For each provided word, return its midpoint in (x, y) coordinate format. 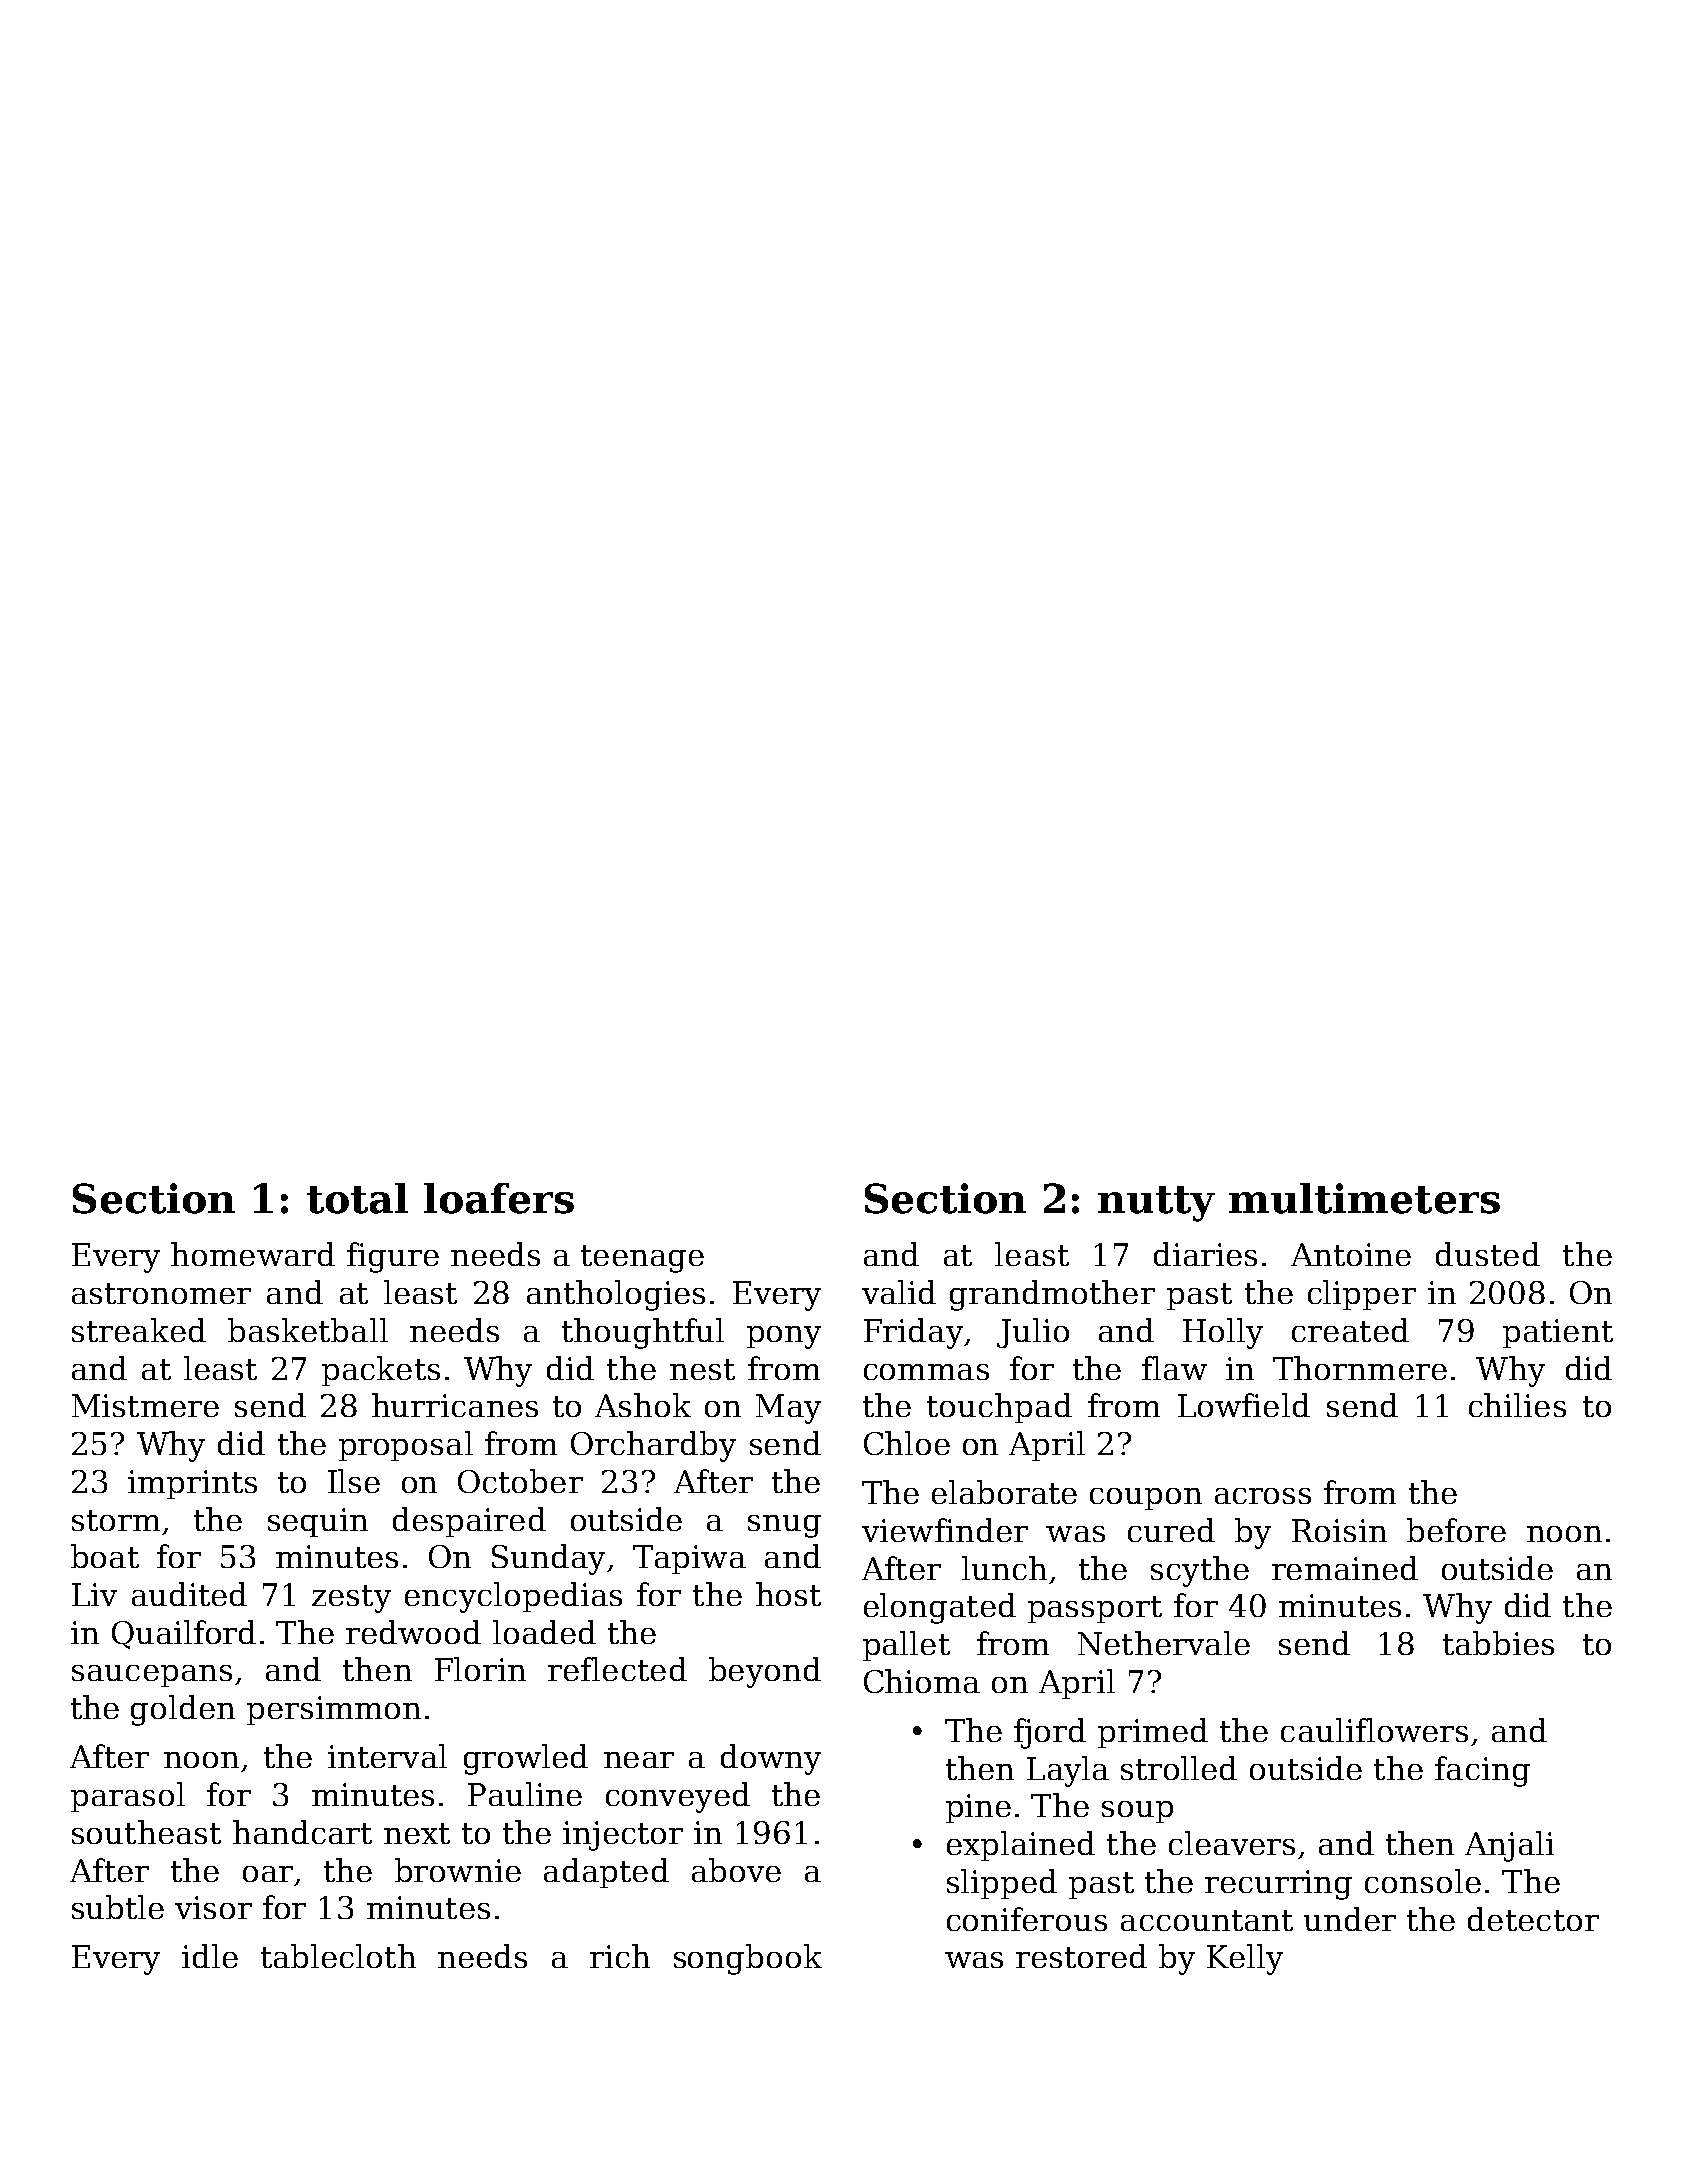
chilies (1517, 1405)
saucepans (152, 1676)
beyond (765, 1672)
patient (1558, 1333)
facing (1482, 1771)
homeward (253, 1254)
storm (116, 1520)
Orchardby (653, 1446)
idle (210, 1956)
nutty (1156, 1204)
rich (620, 1956)
